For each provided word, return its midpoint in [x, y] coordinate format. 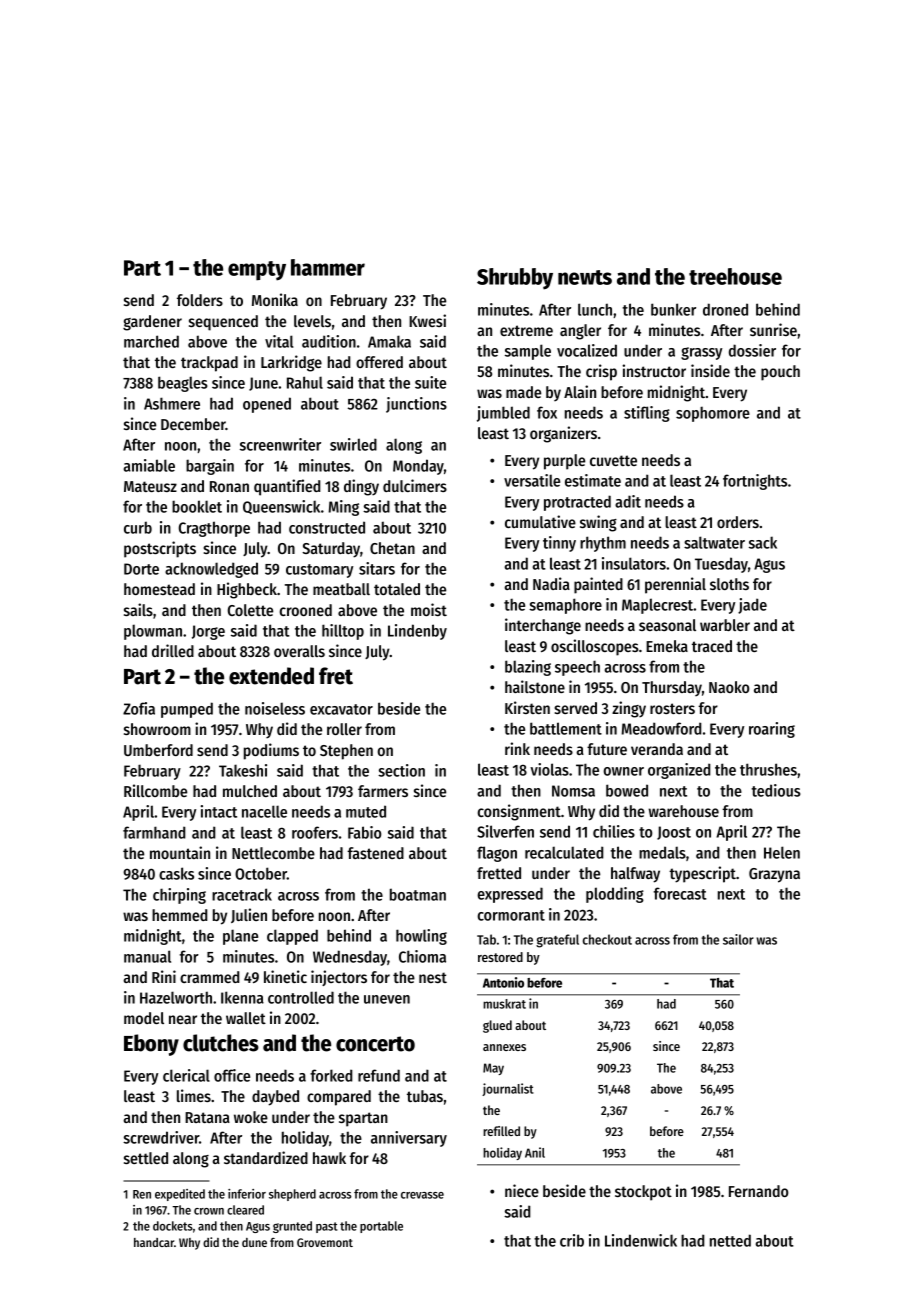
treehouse [735, 276]
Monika [275, 299]
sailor [738, 939]
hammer [328, 267]
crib [572, 1240]
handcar [154, 1242]
